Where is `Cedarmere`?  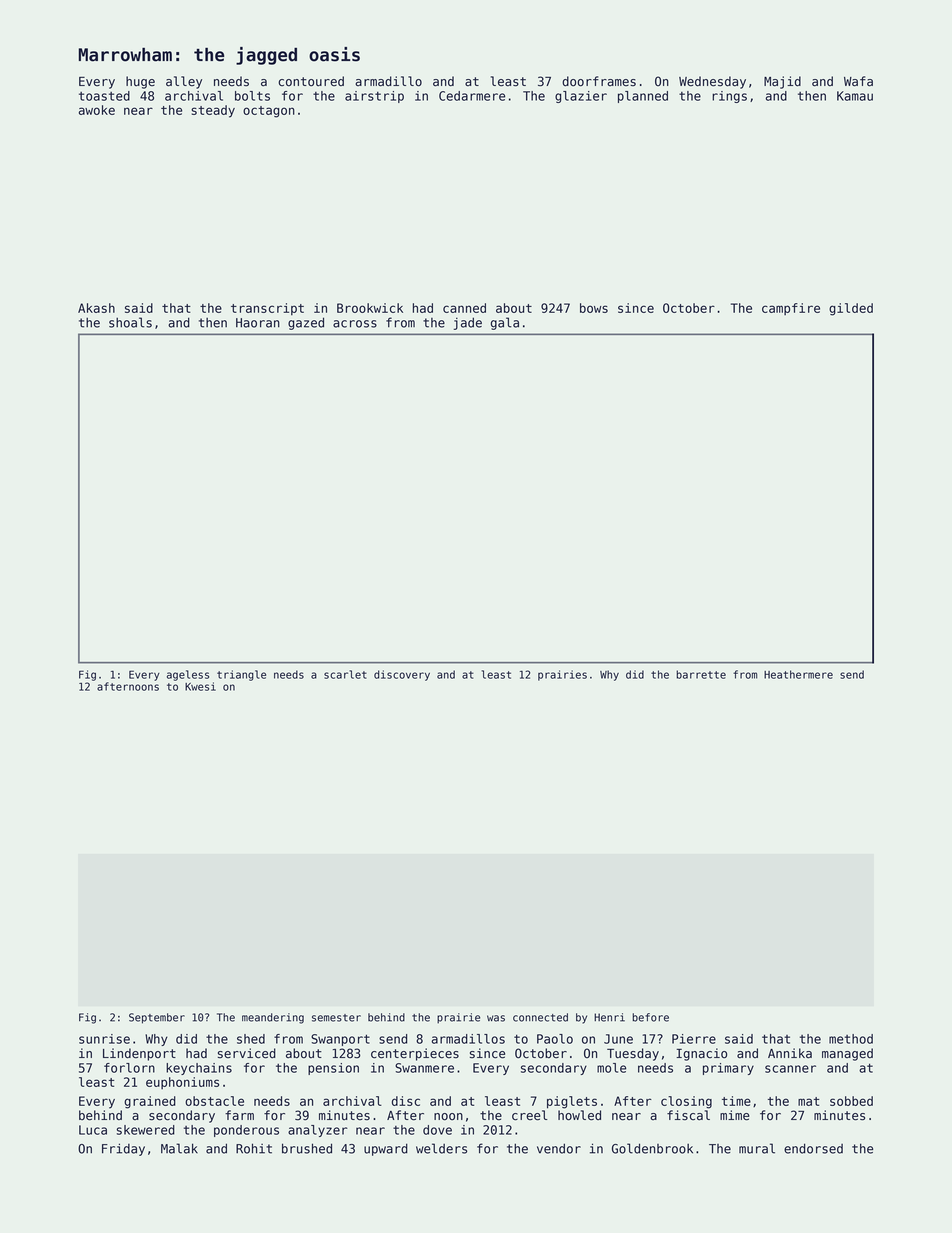
Cedarmere is located at coordinates (472, 96).
